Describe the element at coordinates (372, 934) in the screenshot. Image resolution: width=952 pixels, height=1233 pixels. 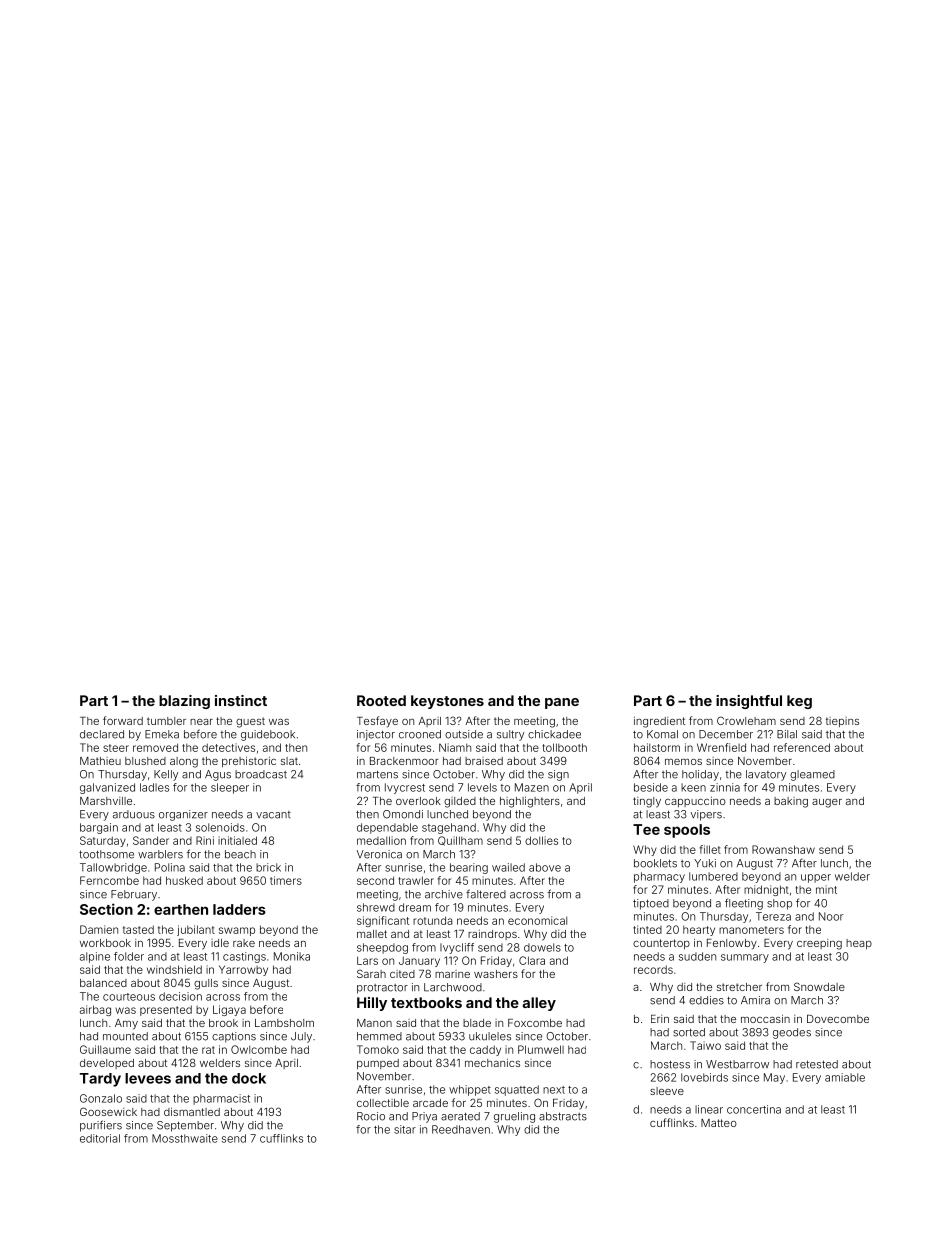
I see `mallet` at that location.
